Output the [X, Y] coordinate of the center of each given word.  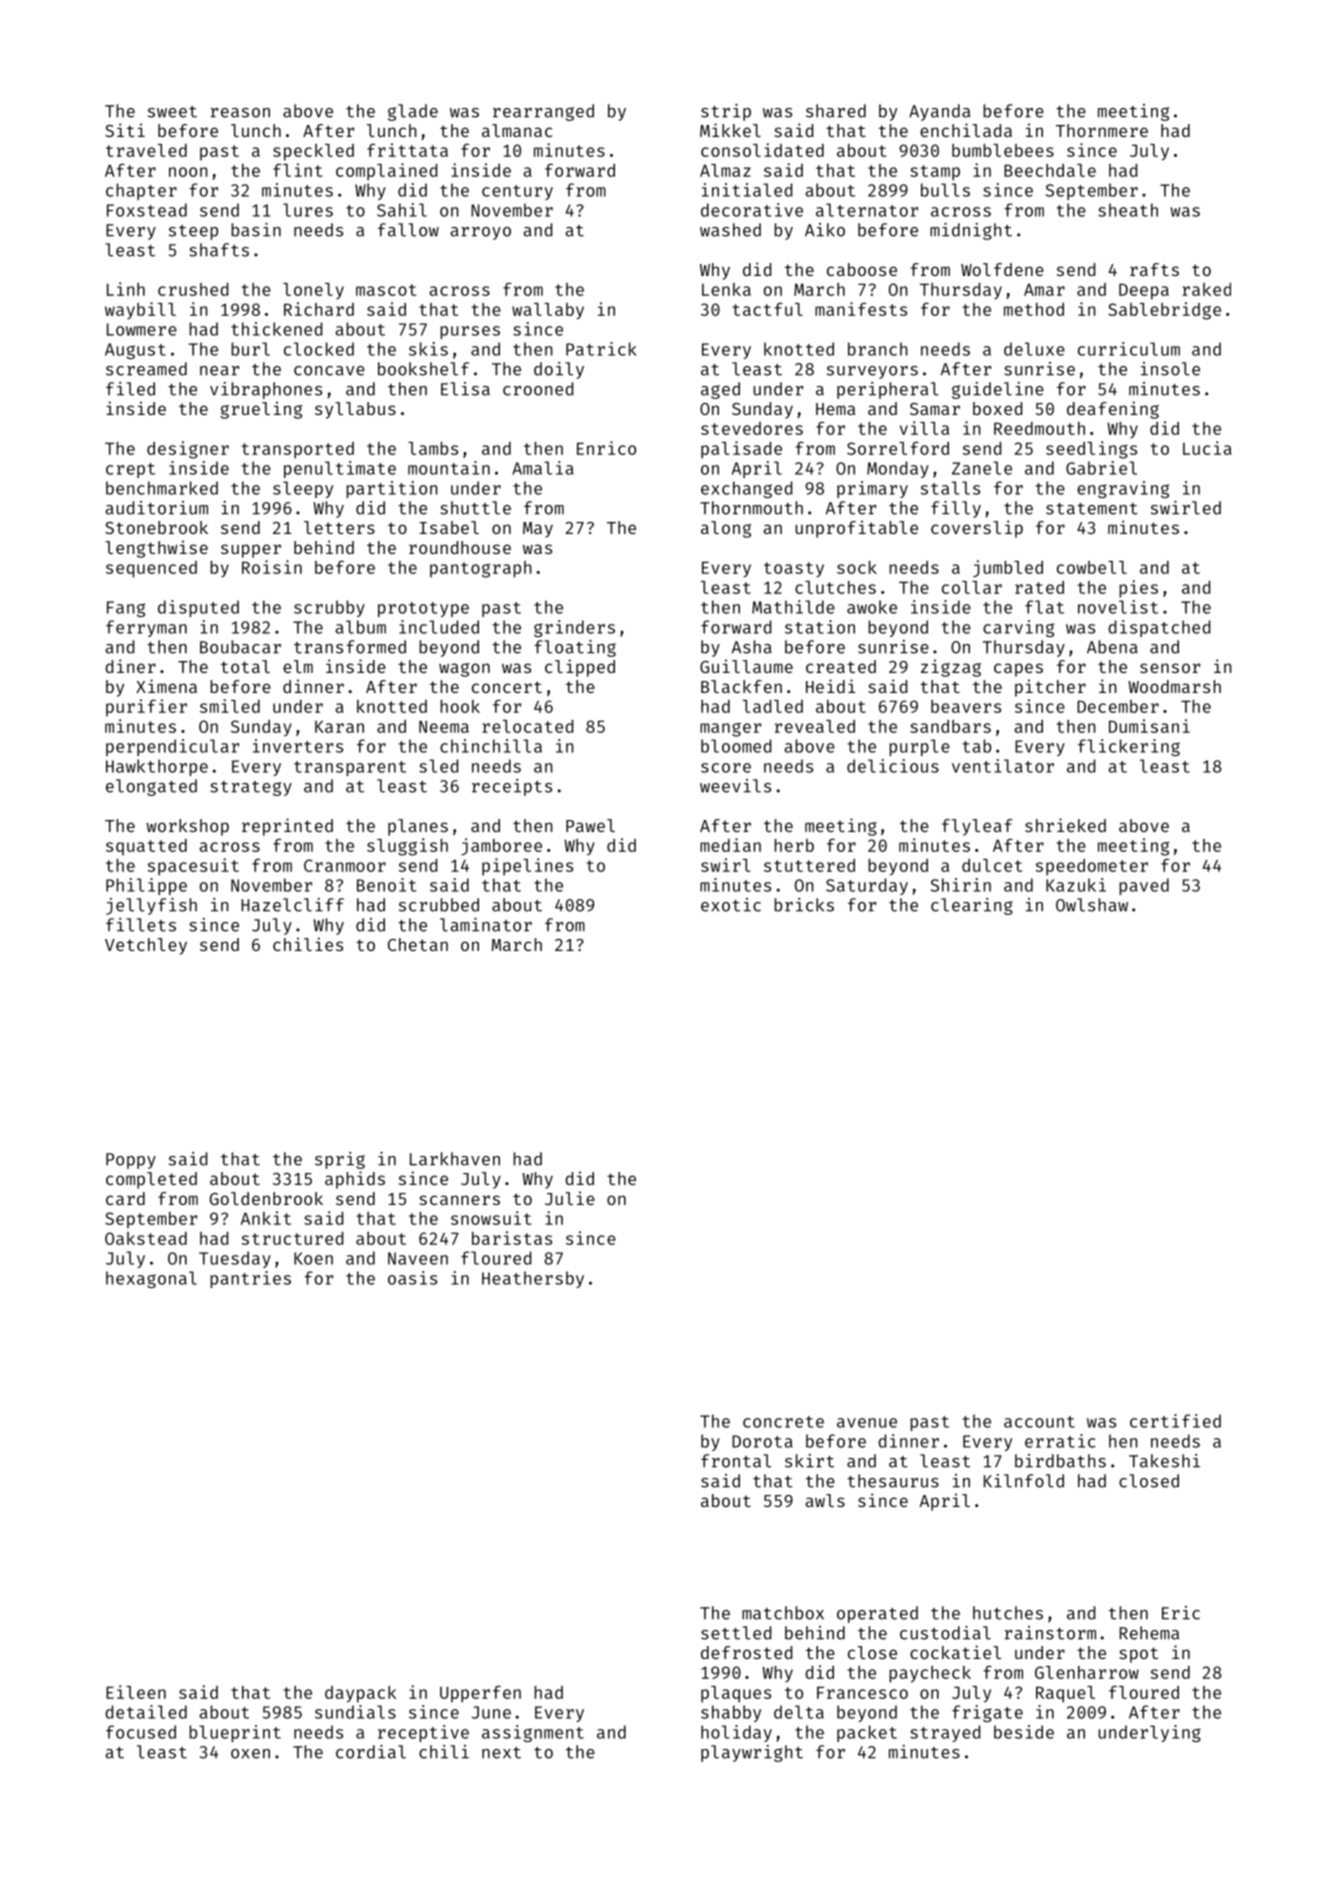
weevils [735, 786]
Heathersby [533, 1279]
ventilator [1003, 766]
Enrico [606, 448]
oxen [250, 1754]
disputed [198, 608]
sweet [172, 112]
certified [1175, 1421]
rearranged [543, 112]
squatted [146, 847]
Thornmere [1102, 130]
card [125, 1198]
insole [1170, 369]
